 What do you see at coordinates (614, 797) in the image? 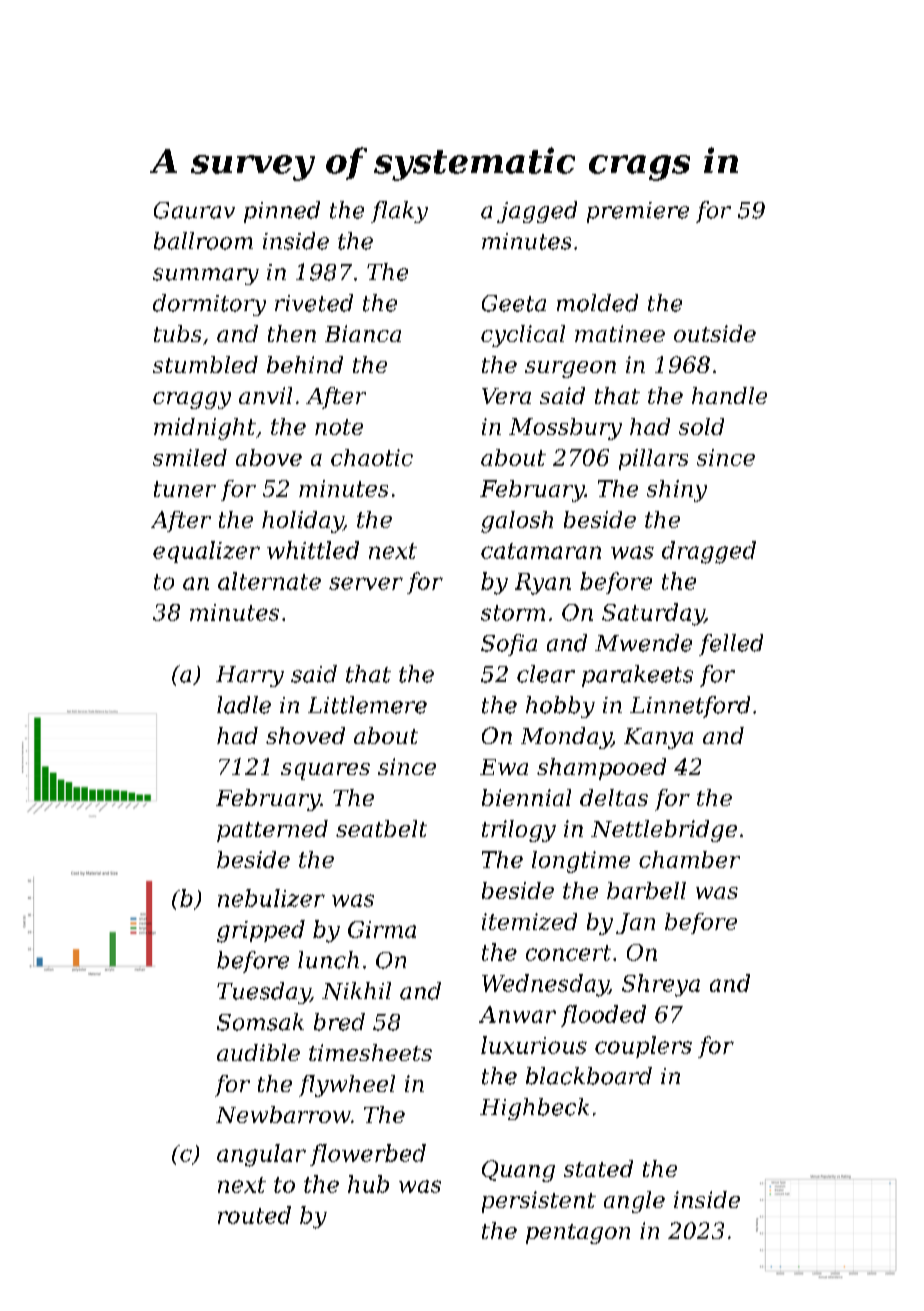
I see `deltas` at bounding box center [614, 797].
